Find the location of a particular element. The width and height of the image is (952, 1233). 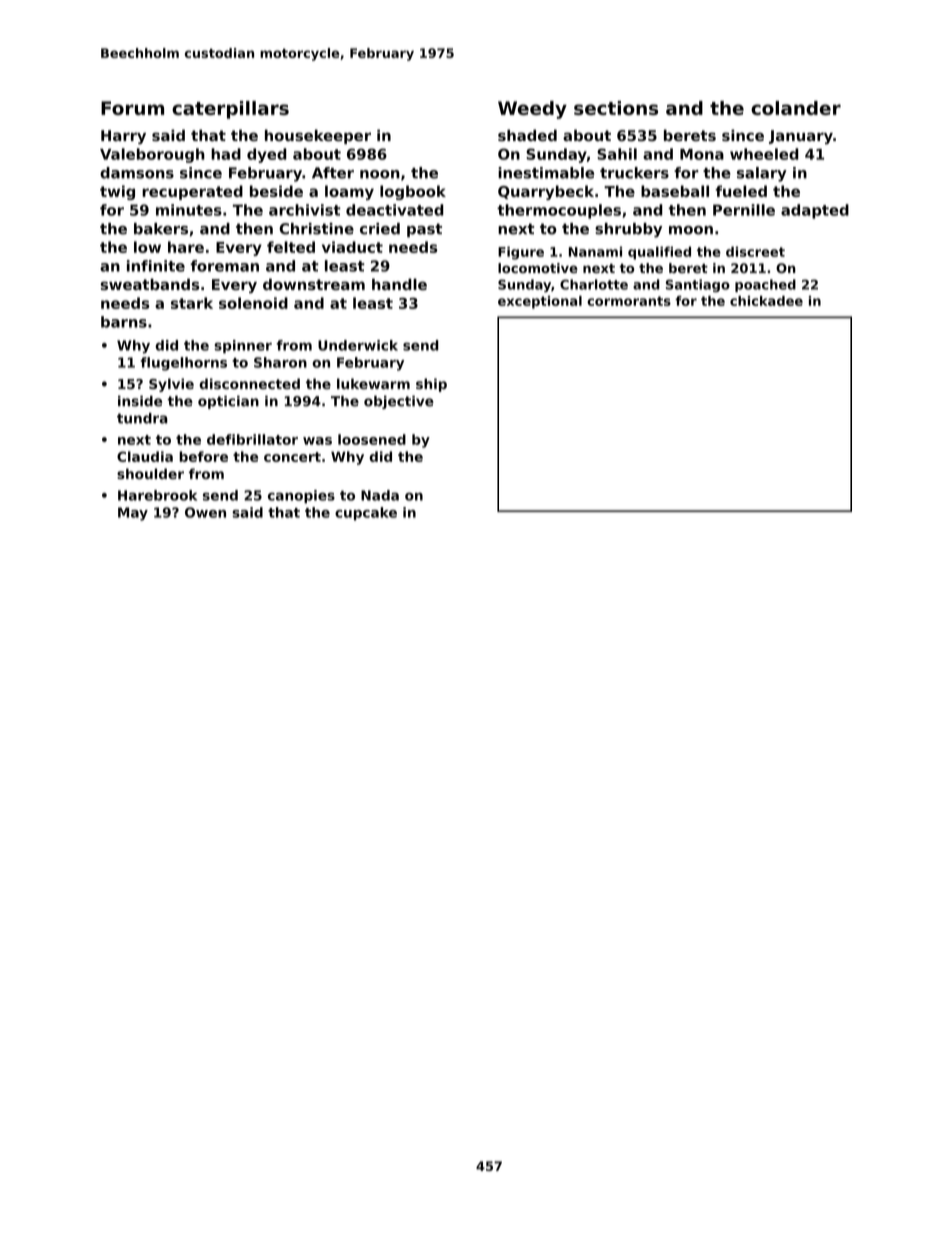

housekeeper is located at coordinates (318, 136).
